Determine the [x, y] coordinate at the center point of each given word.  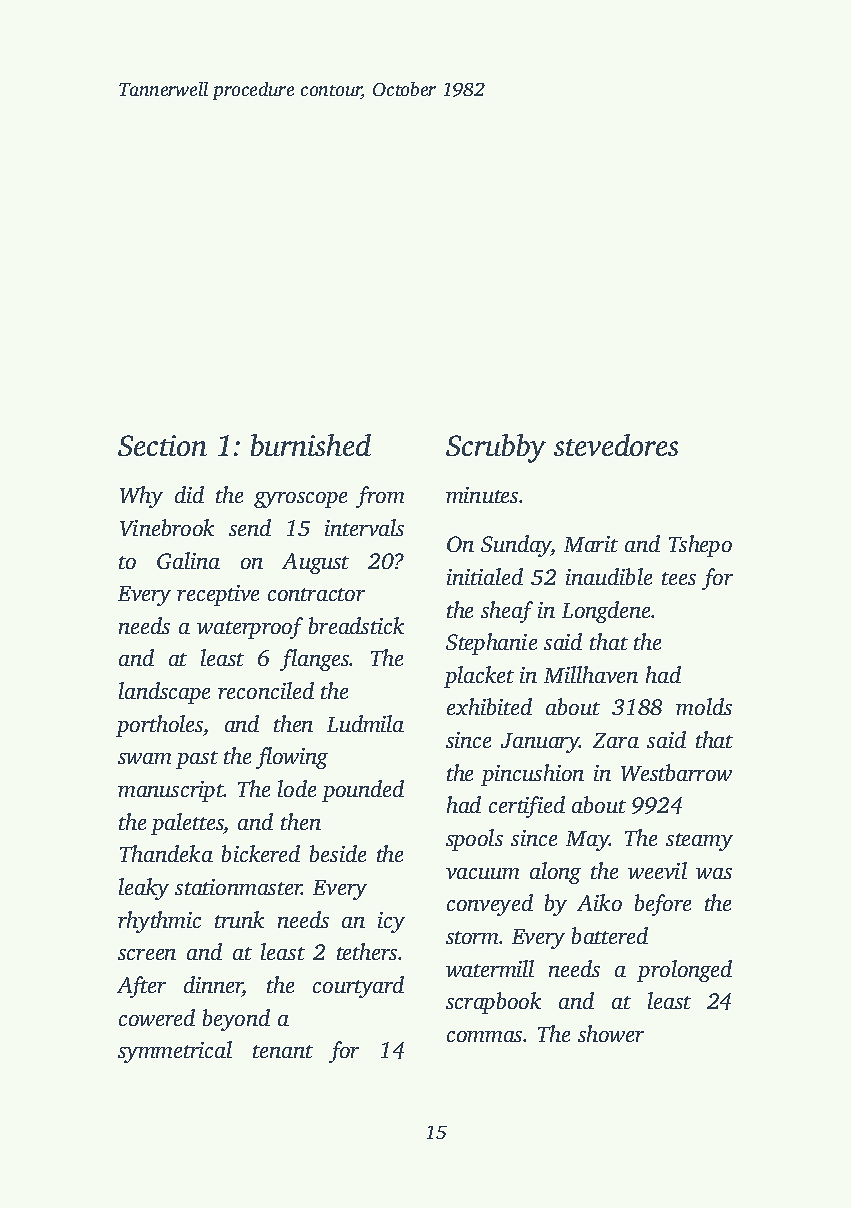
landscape [164, 693]
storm [472, 937]
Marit [591, 544]
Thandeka [166, 853]
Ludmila [365, 723]
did [189, 494]
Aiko [599, 902]
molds [704, 706]
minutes [482, 495]
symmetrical [175, 1052]
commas [484, 1036]
